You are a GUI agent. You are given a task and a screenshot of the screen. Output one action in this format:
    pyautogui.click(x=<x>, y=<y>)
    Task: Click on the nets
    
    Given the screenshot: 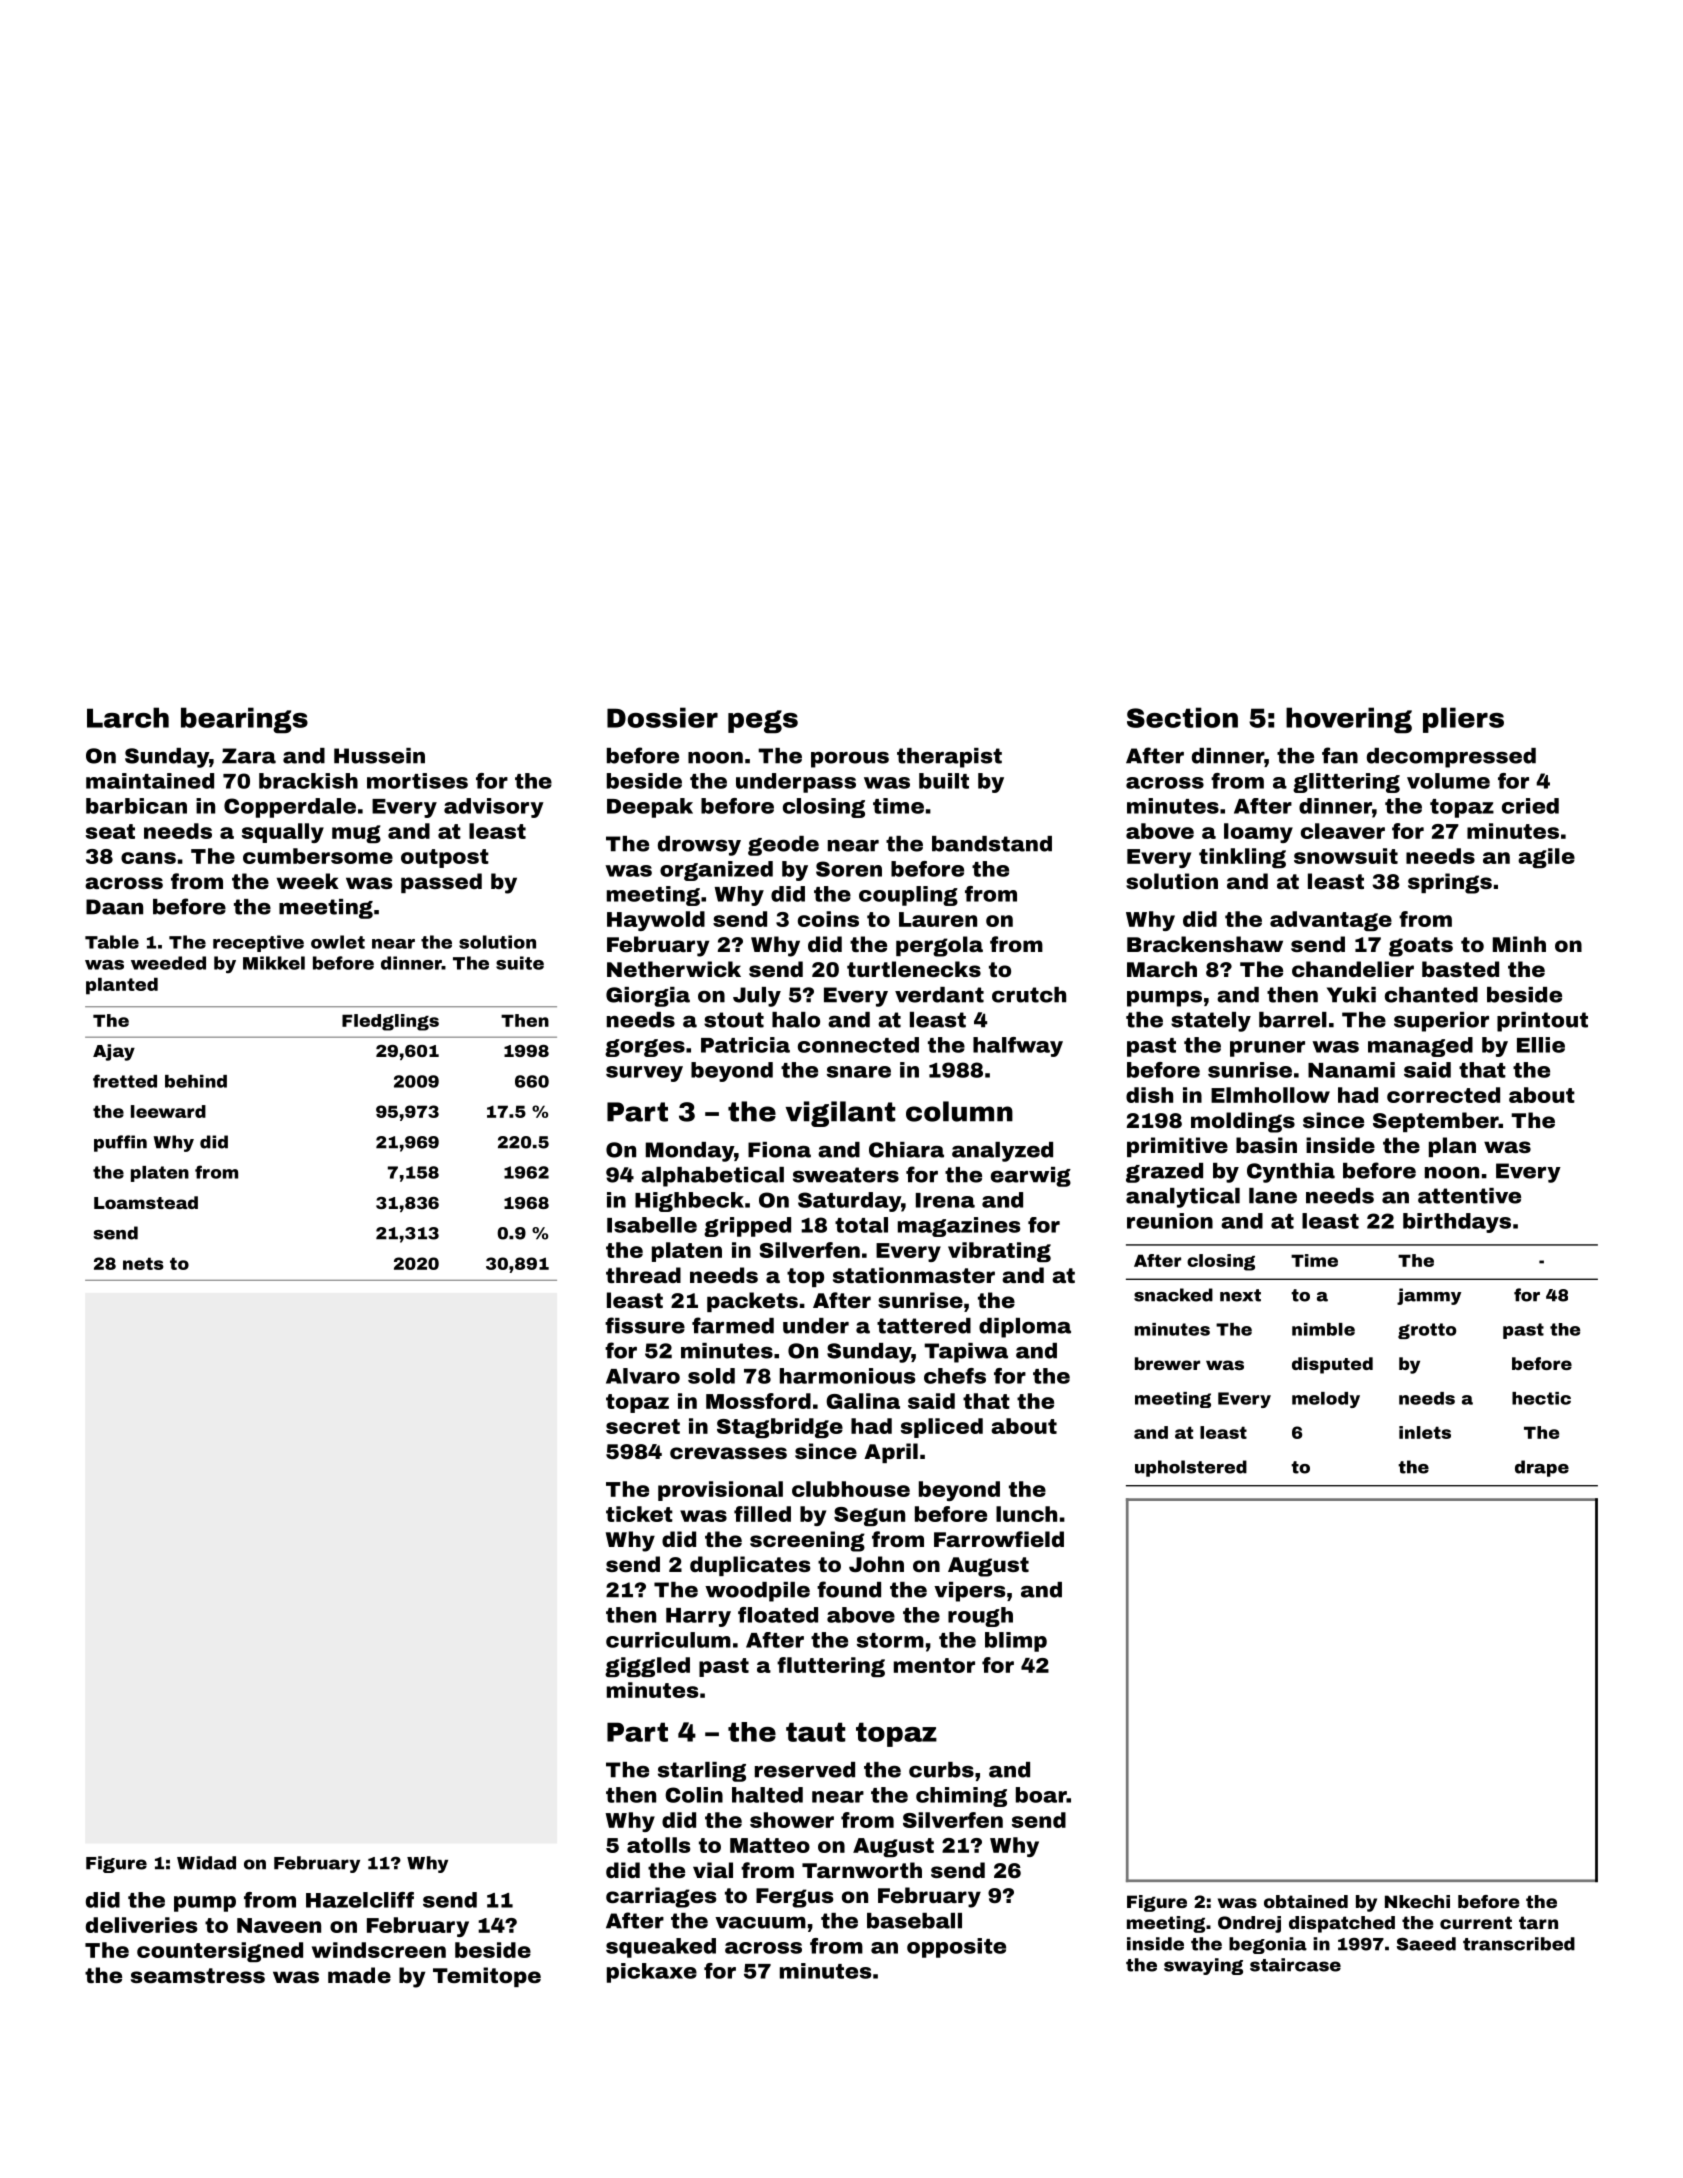 What is the action you would take?
    pyautogui.click(x=143, y=1263)
